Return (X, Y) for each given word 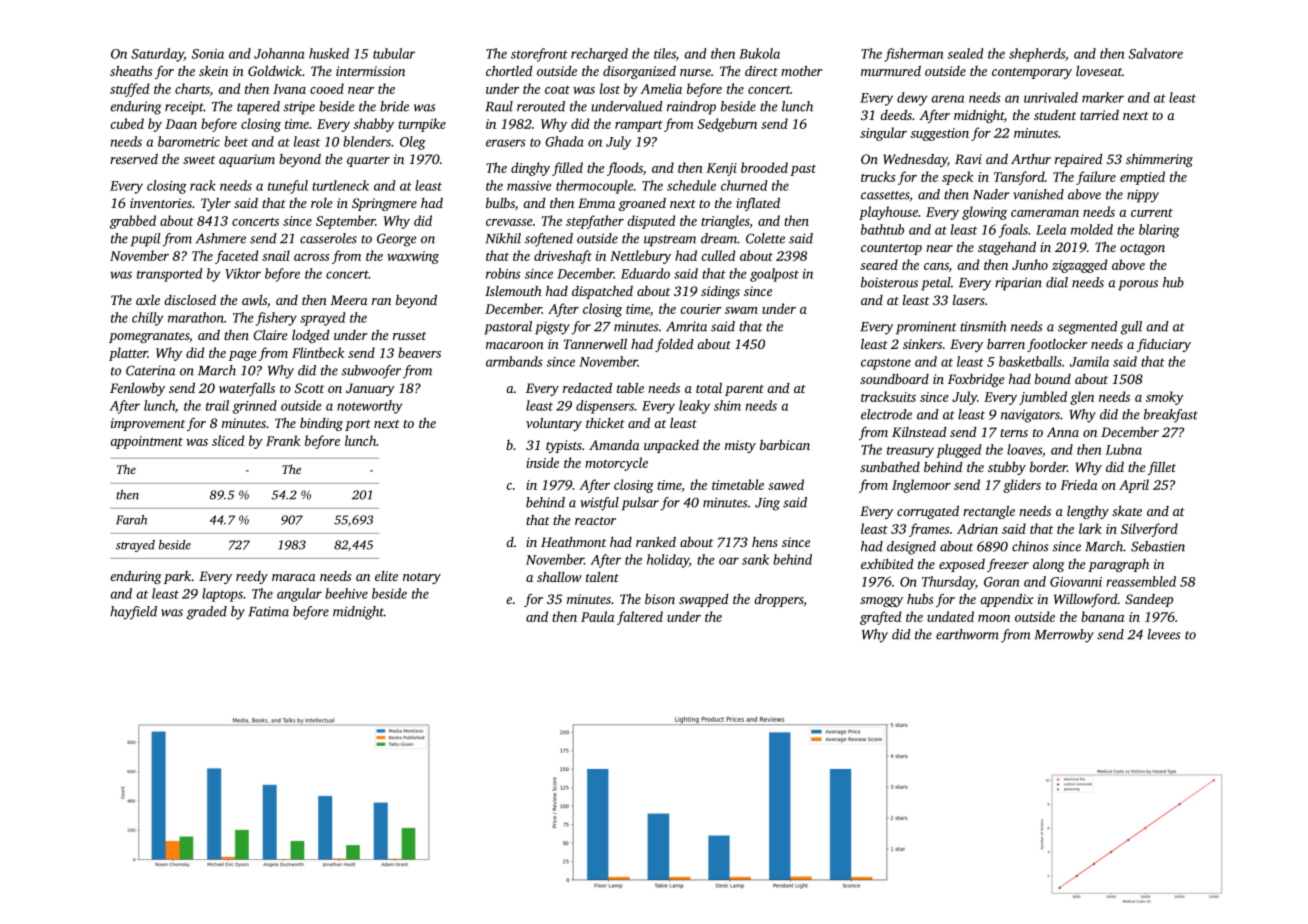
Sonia (208, 54)
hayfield (133, 613)
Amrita (686, 326)
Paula (597, 616)
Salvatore (1156, 53)
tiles (665, 53)
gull (1131, 328)
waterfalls (247, 389)
